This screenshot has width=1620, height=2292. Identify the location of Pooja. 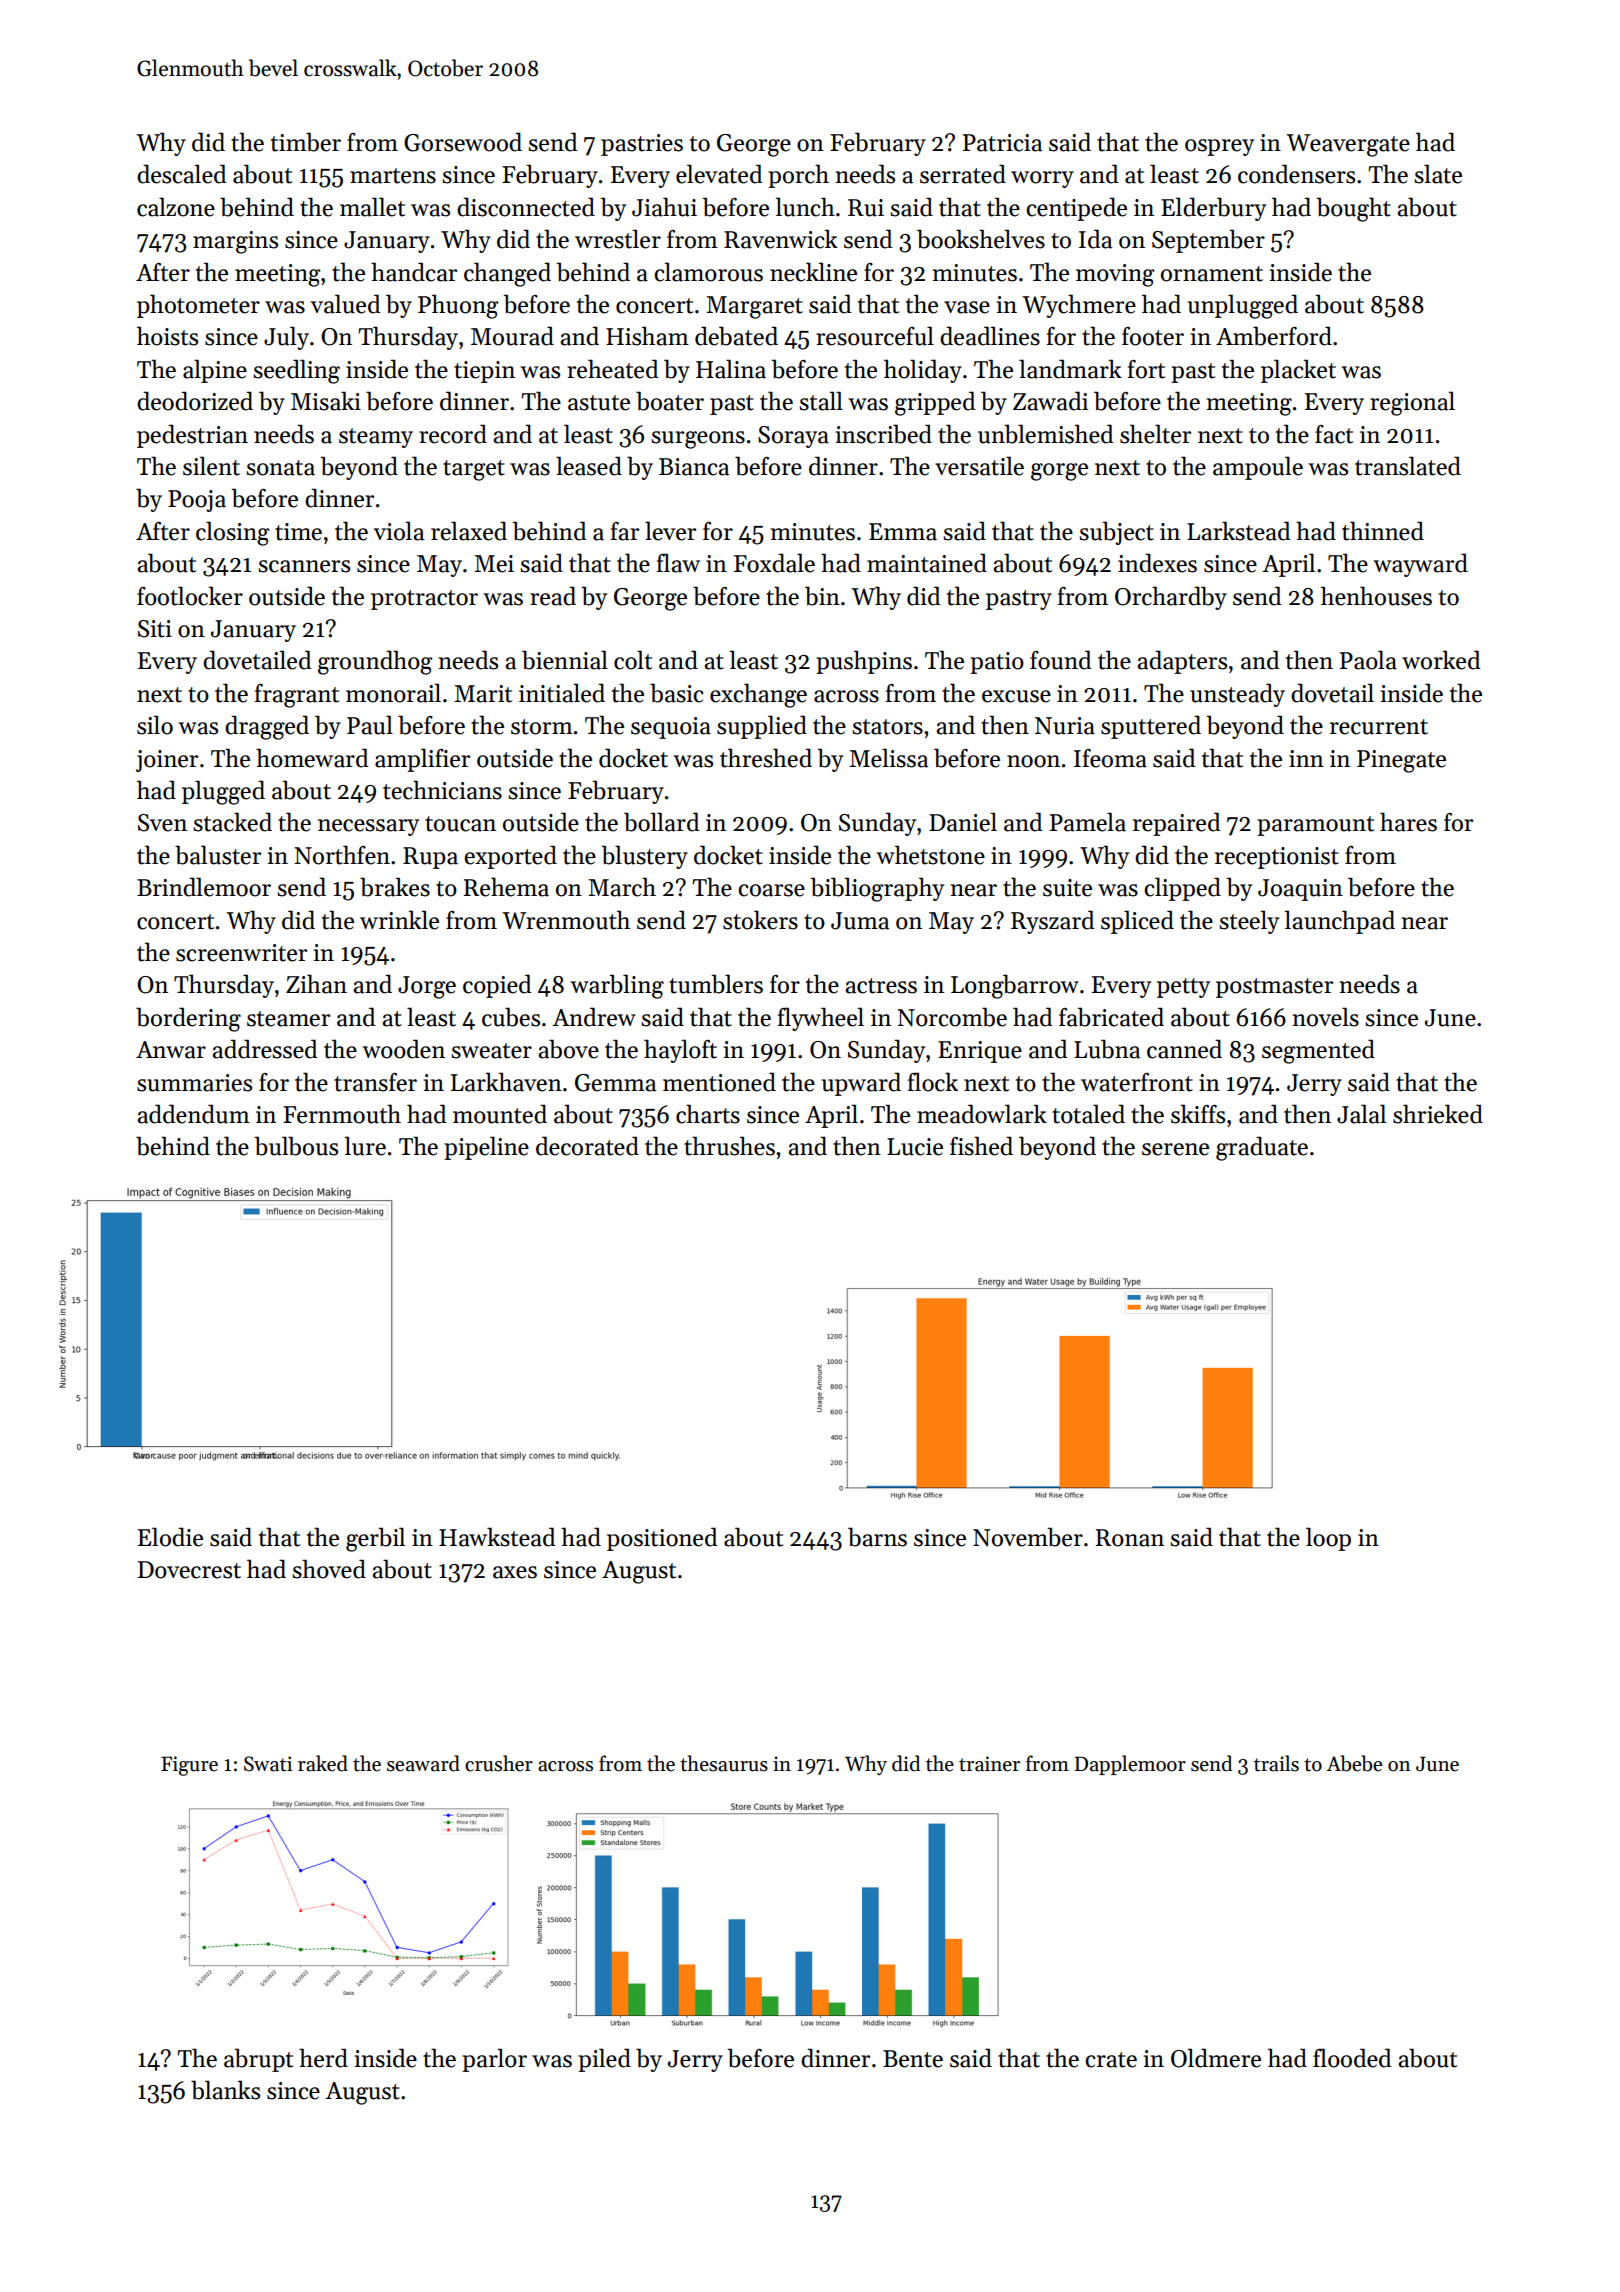
(197, 501).
